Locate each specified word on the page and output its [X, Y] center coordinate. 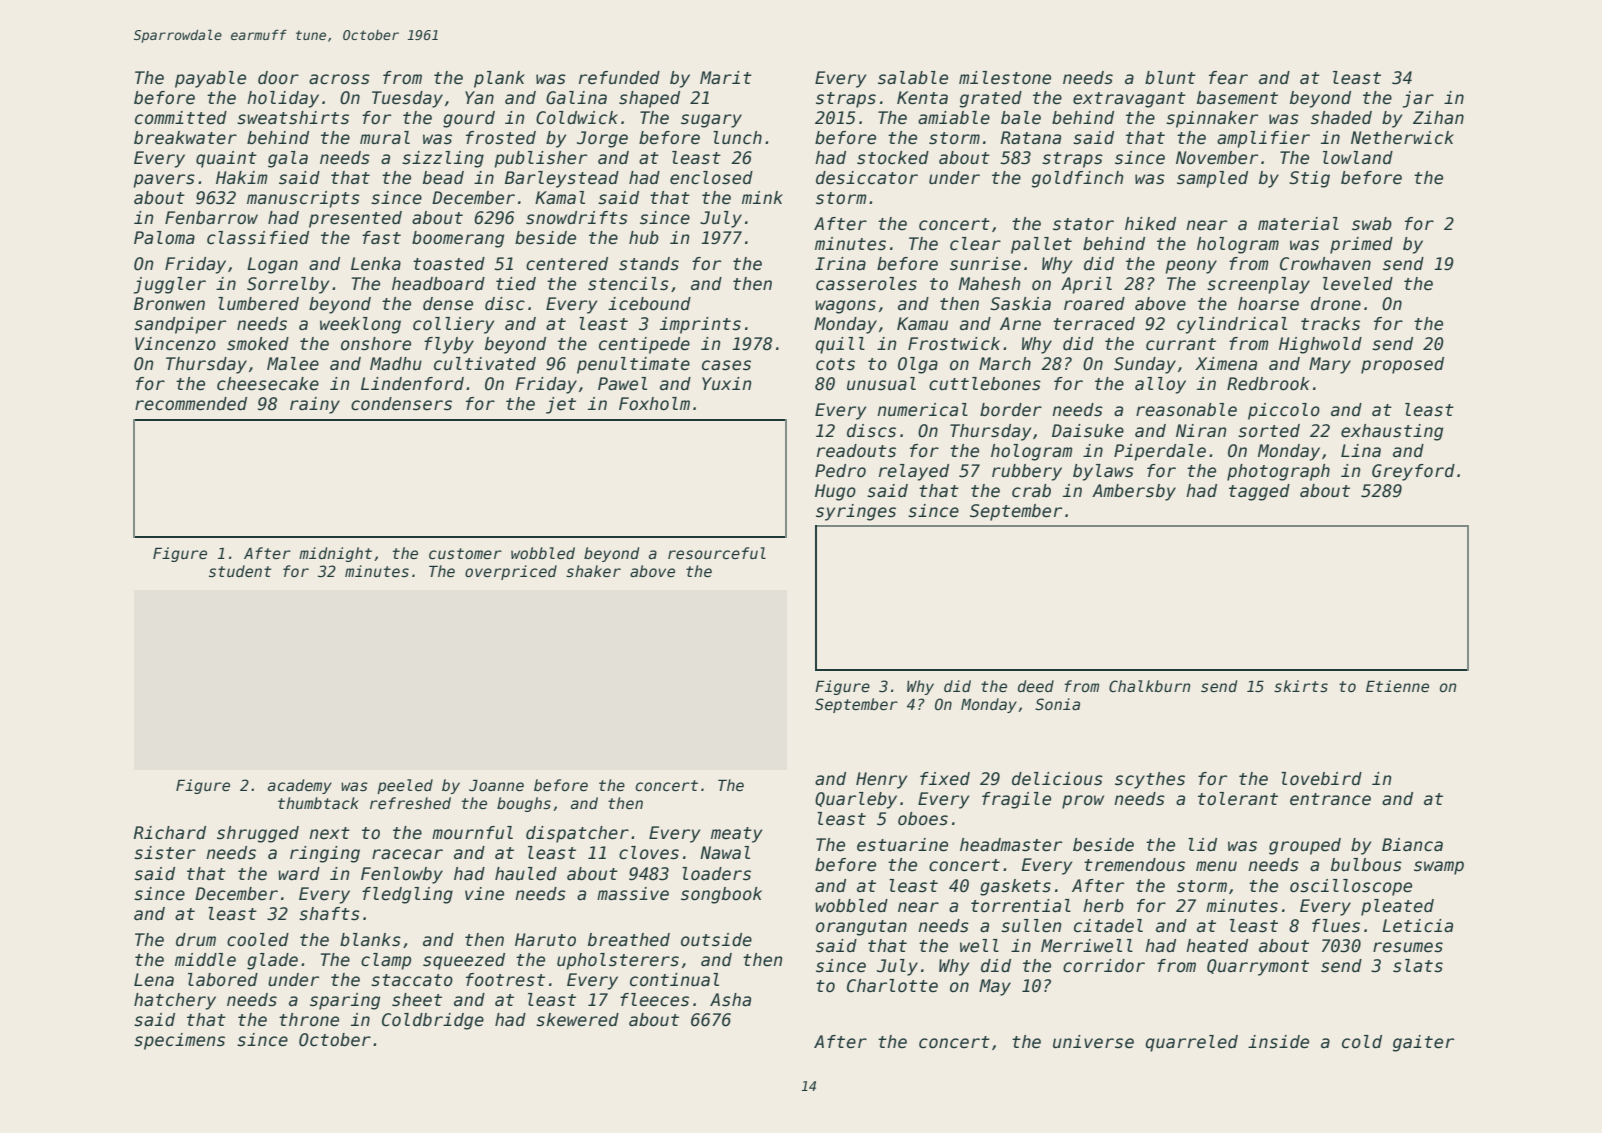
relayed [914, 472]
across [339, 79]
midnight [335, 554]
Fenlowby [402, 875]
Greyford [1413, 472]
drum [196, 939]
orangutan [861, 928]
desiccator [867, 178]
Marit [726, 78]
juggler [170, 285]
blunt [1170, 78]
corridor [1104, 966]
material [1298, 224]
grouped [1305, 846]
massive [633, 894]
